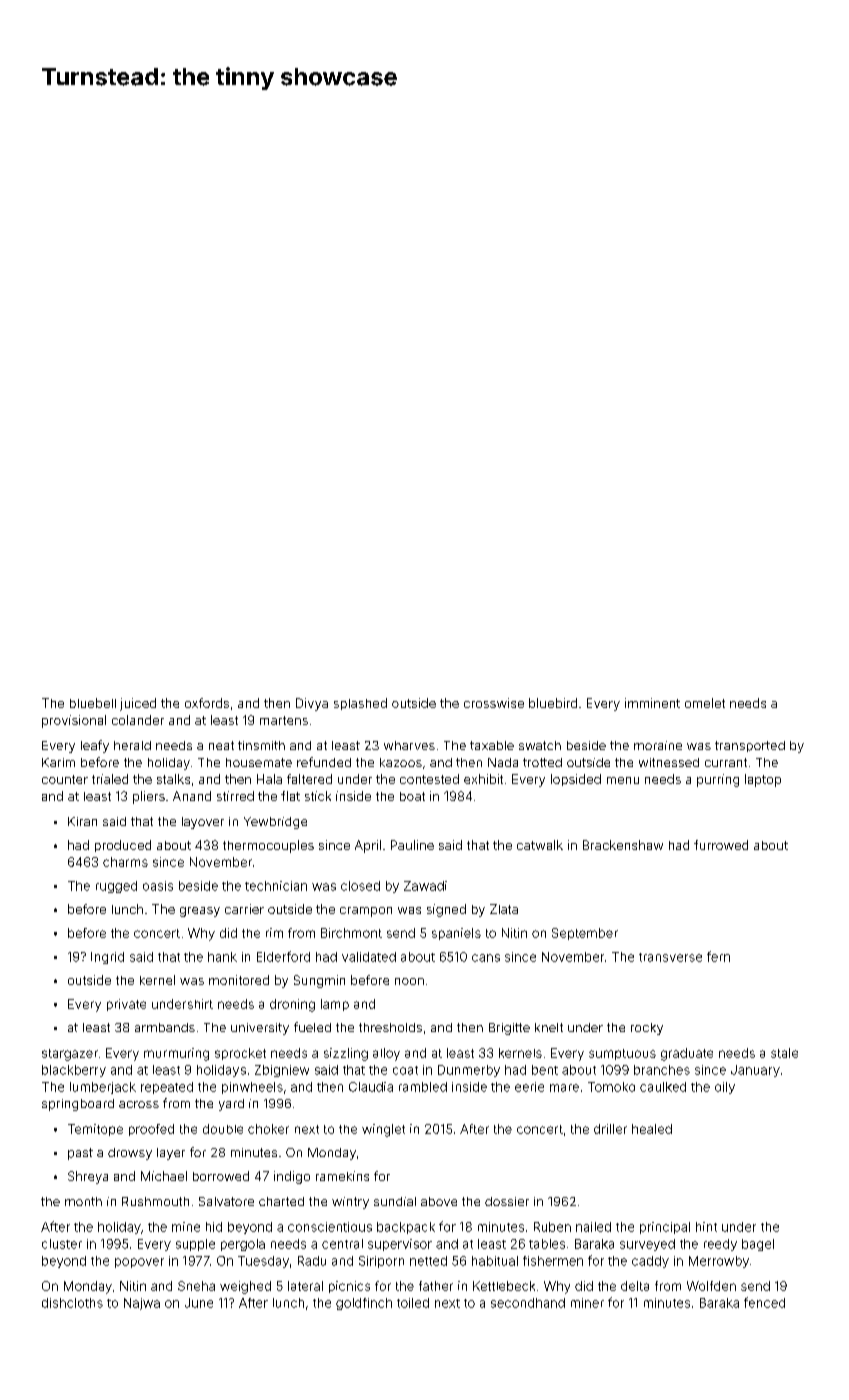 This screenshot has height=1400, width=849. Describe the element at coordinates (142, 1304) in the screenshot. I see `Najwa` at that location.
